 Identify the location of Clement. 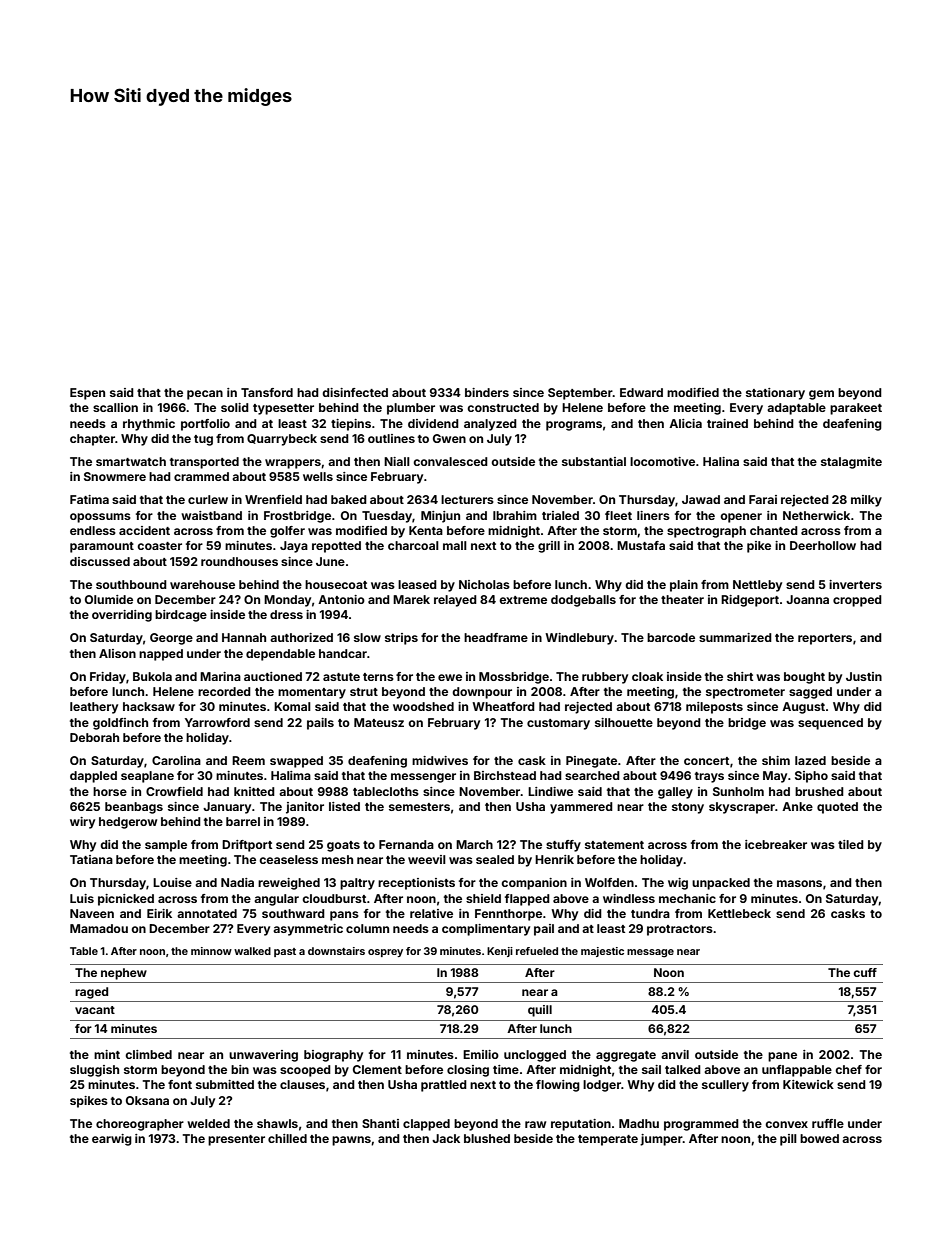
(377, 1069).
